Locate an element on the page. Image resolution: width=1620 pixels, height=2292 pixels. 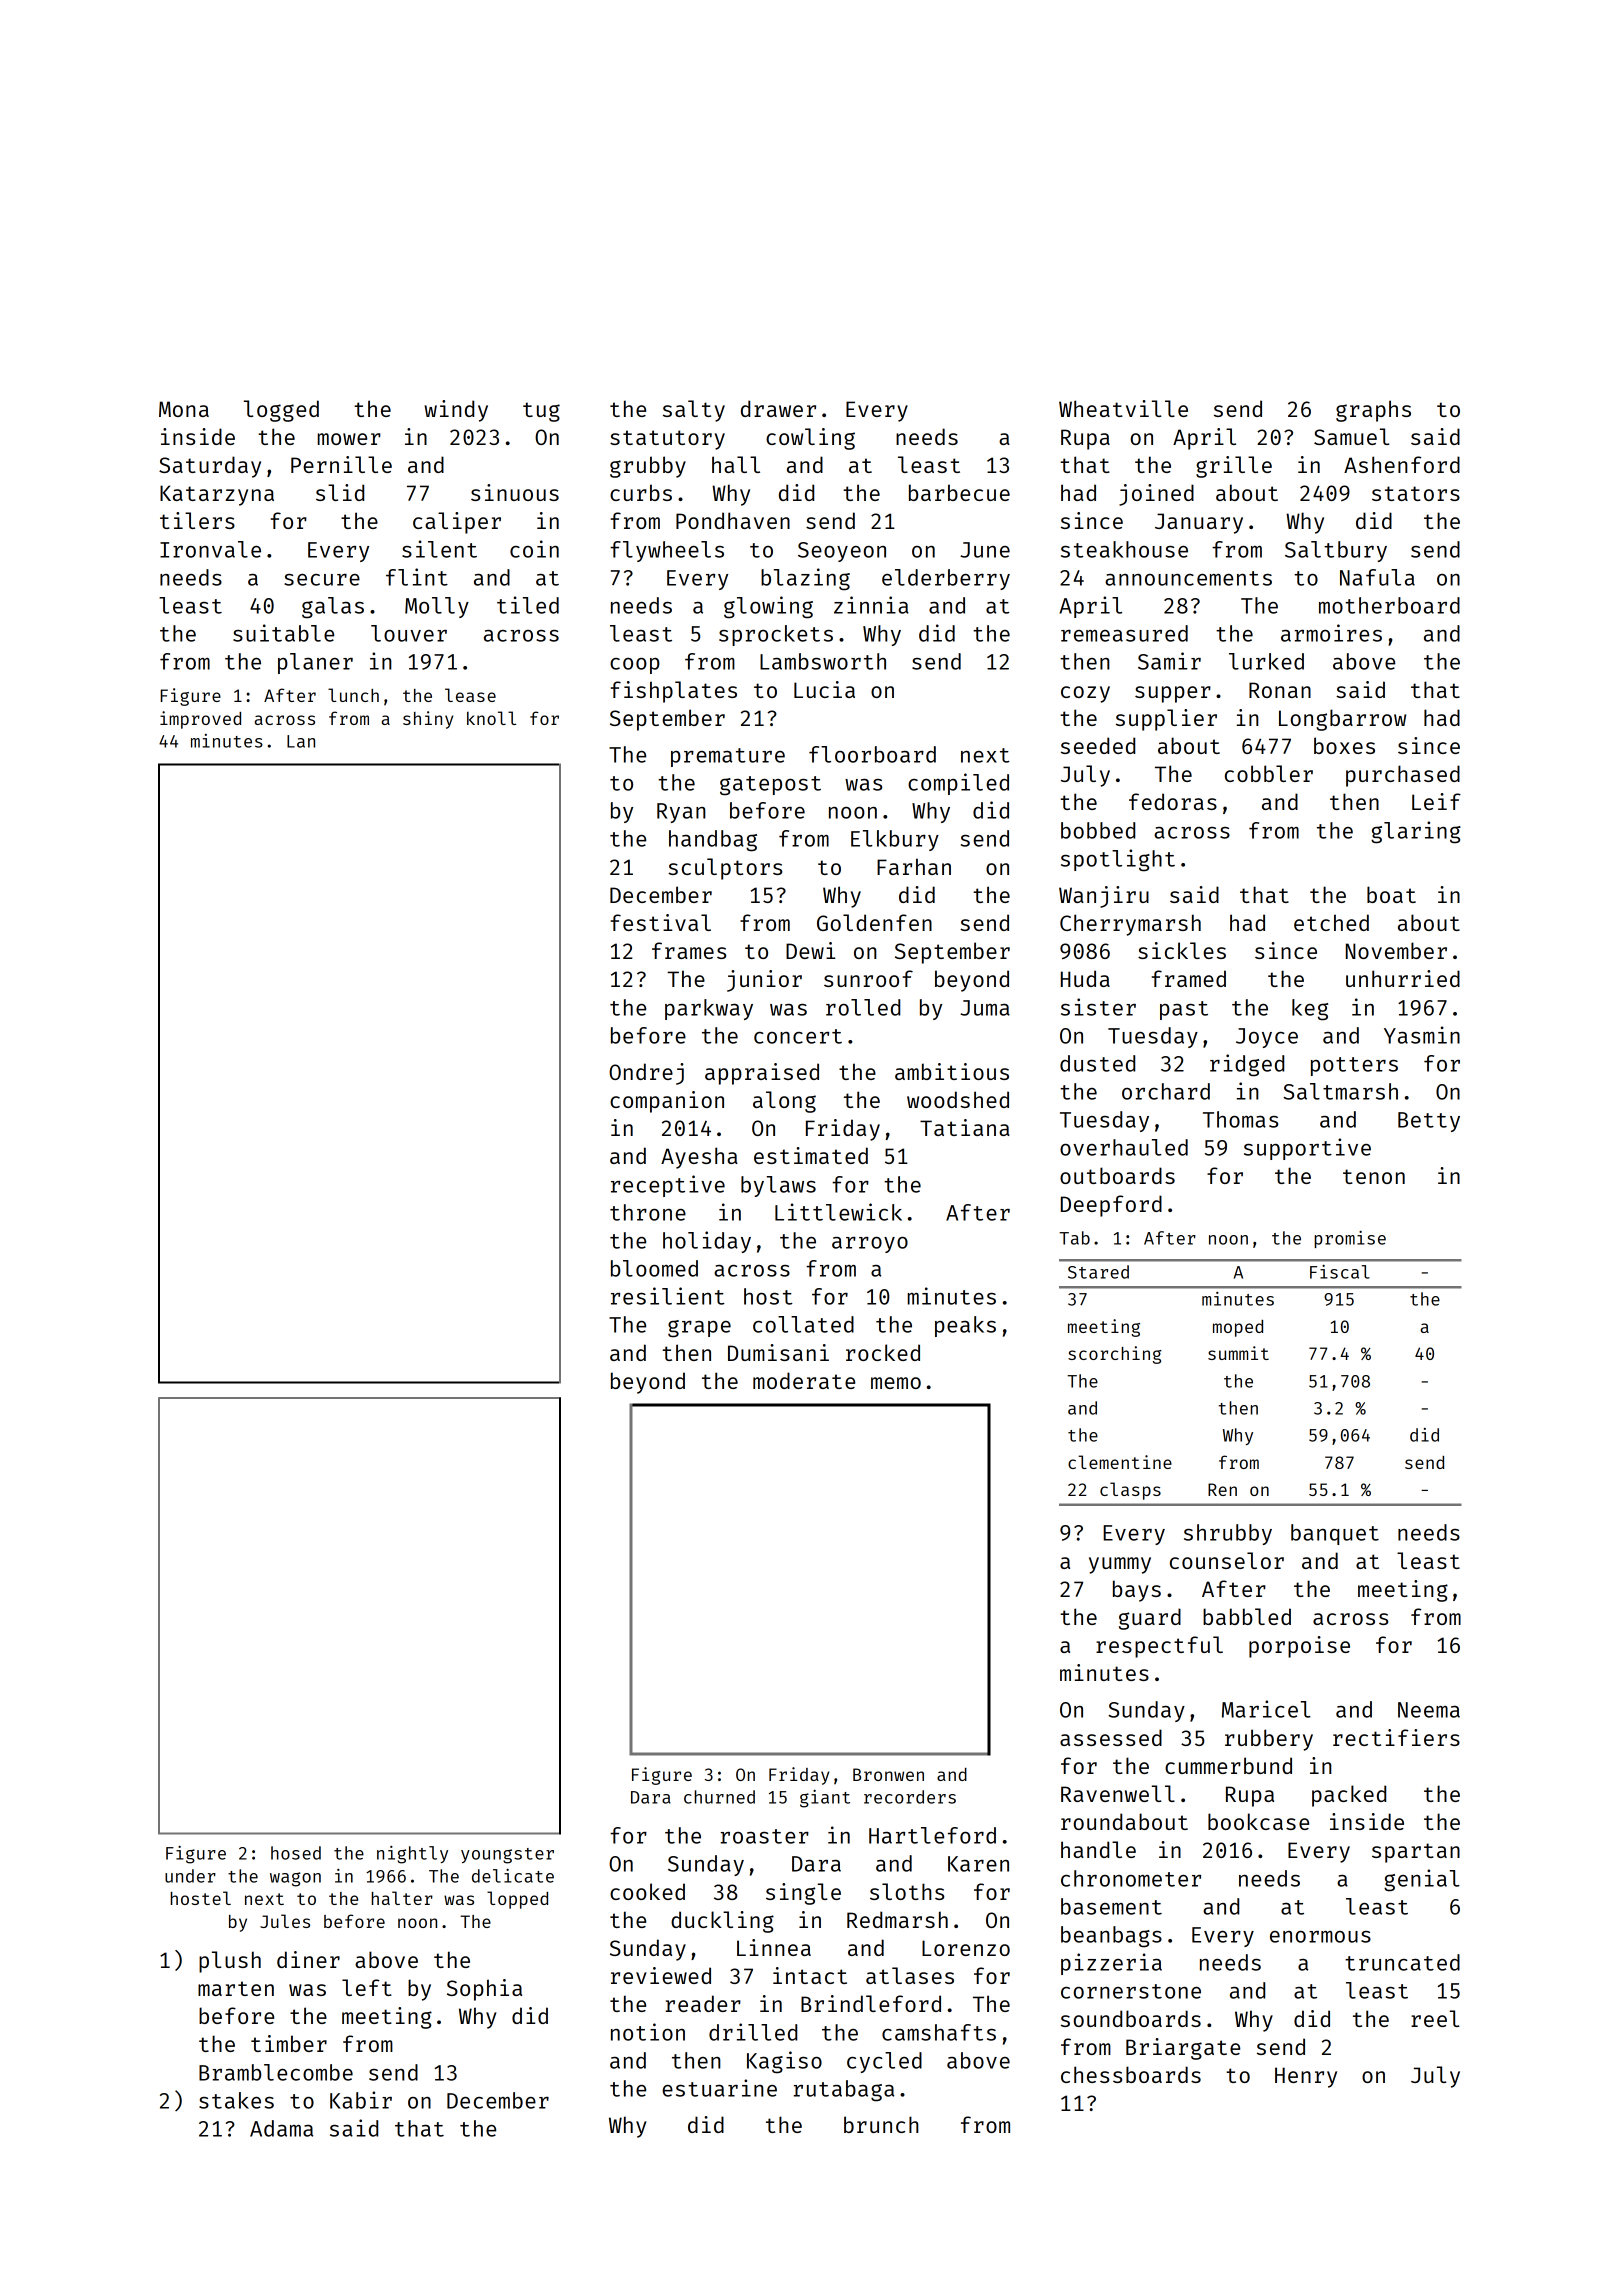
Adama is located at coordinates (281, 2128).
